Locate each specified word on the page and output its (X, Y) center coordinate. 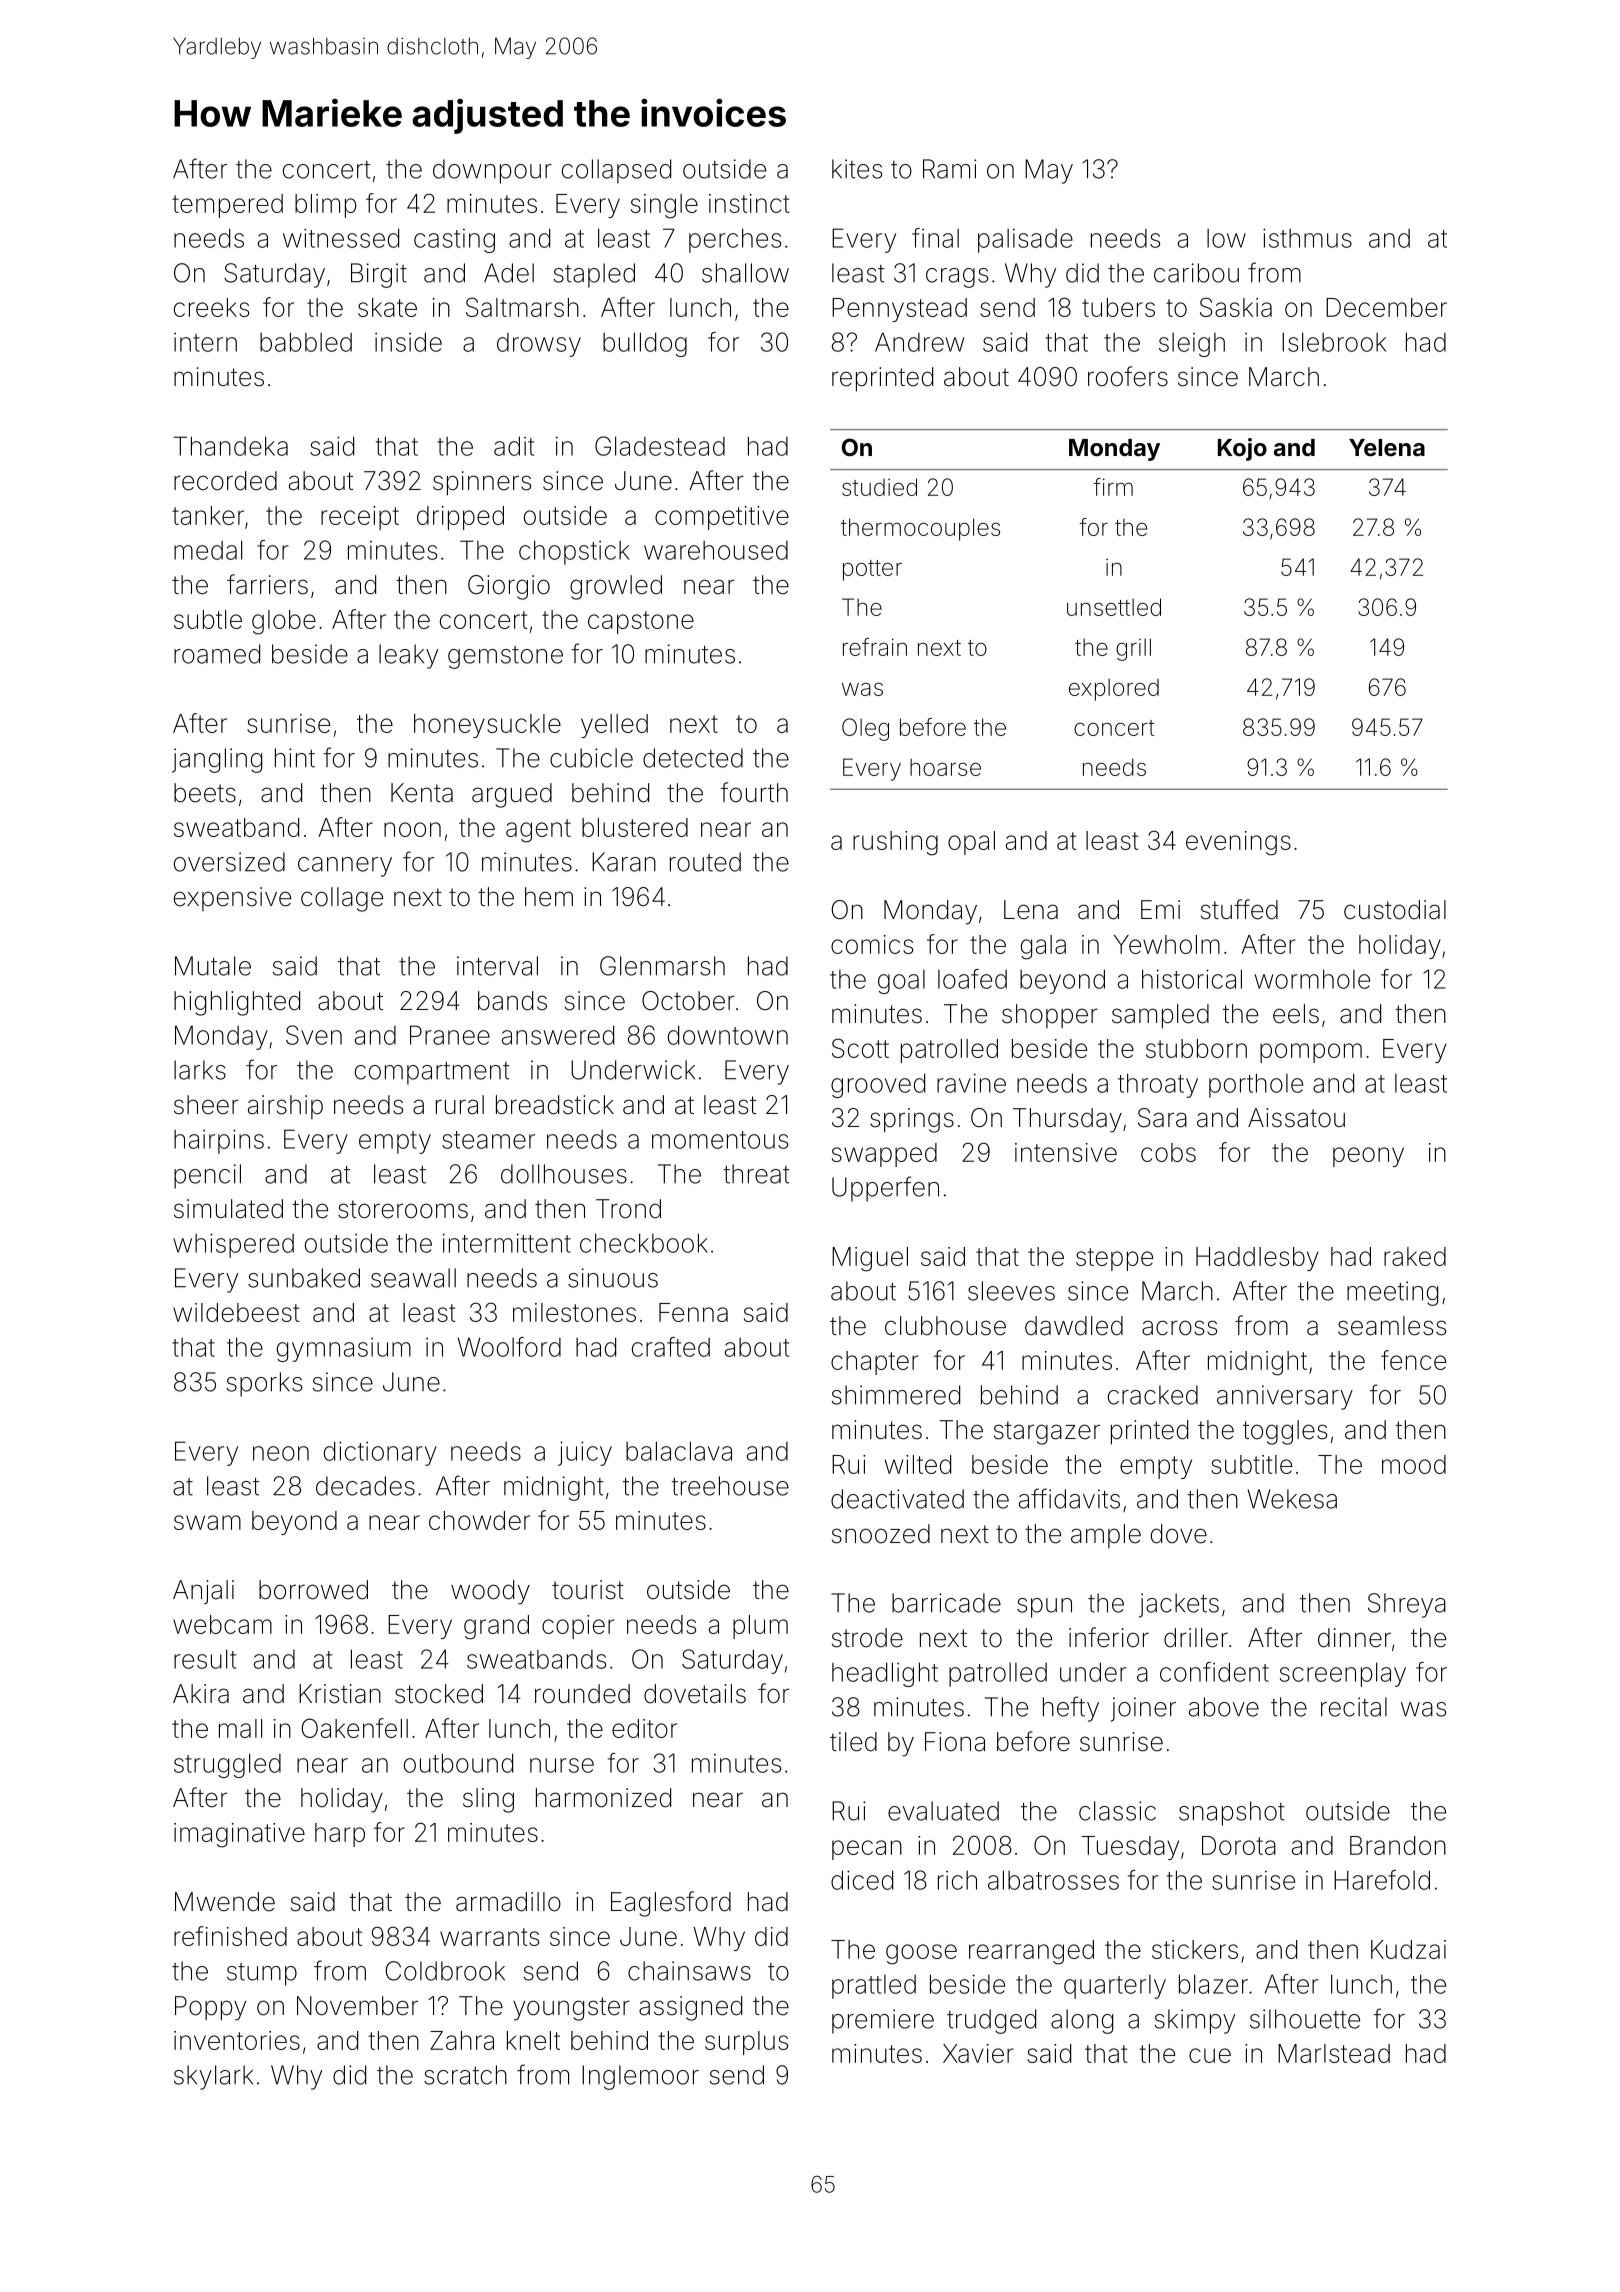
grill (1133, 649)
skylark (213, 2077)
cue (1210, 2055)
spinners (482, 483)
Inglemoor (640, 2077)
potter (872, 570)
